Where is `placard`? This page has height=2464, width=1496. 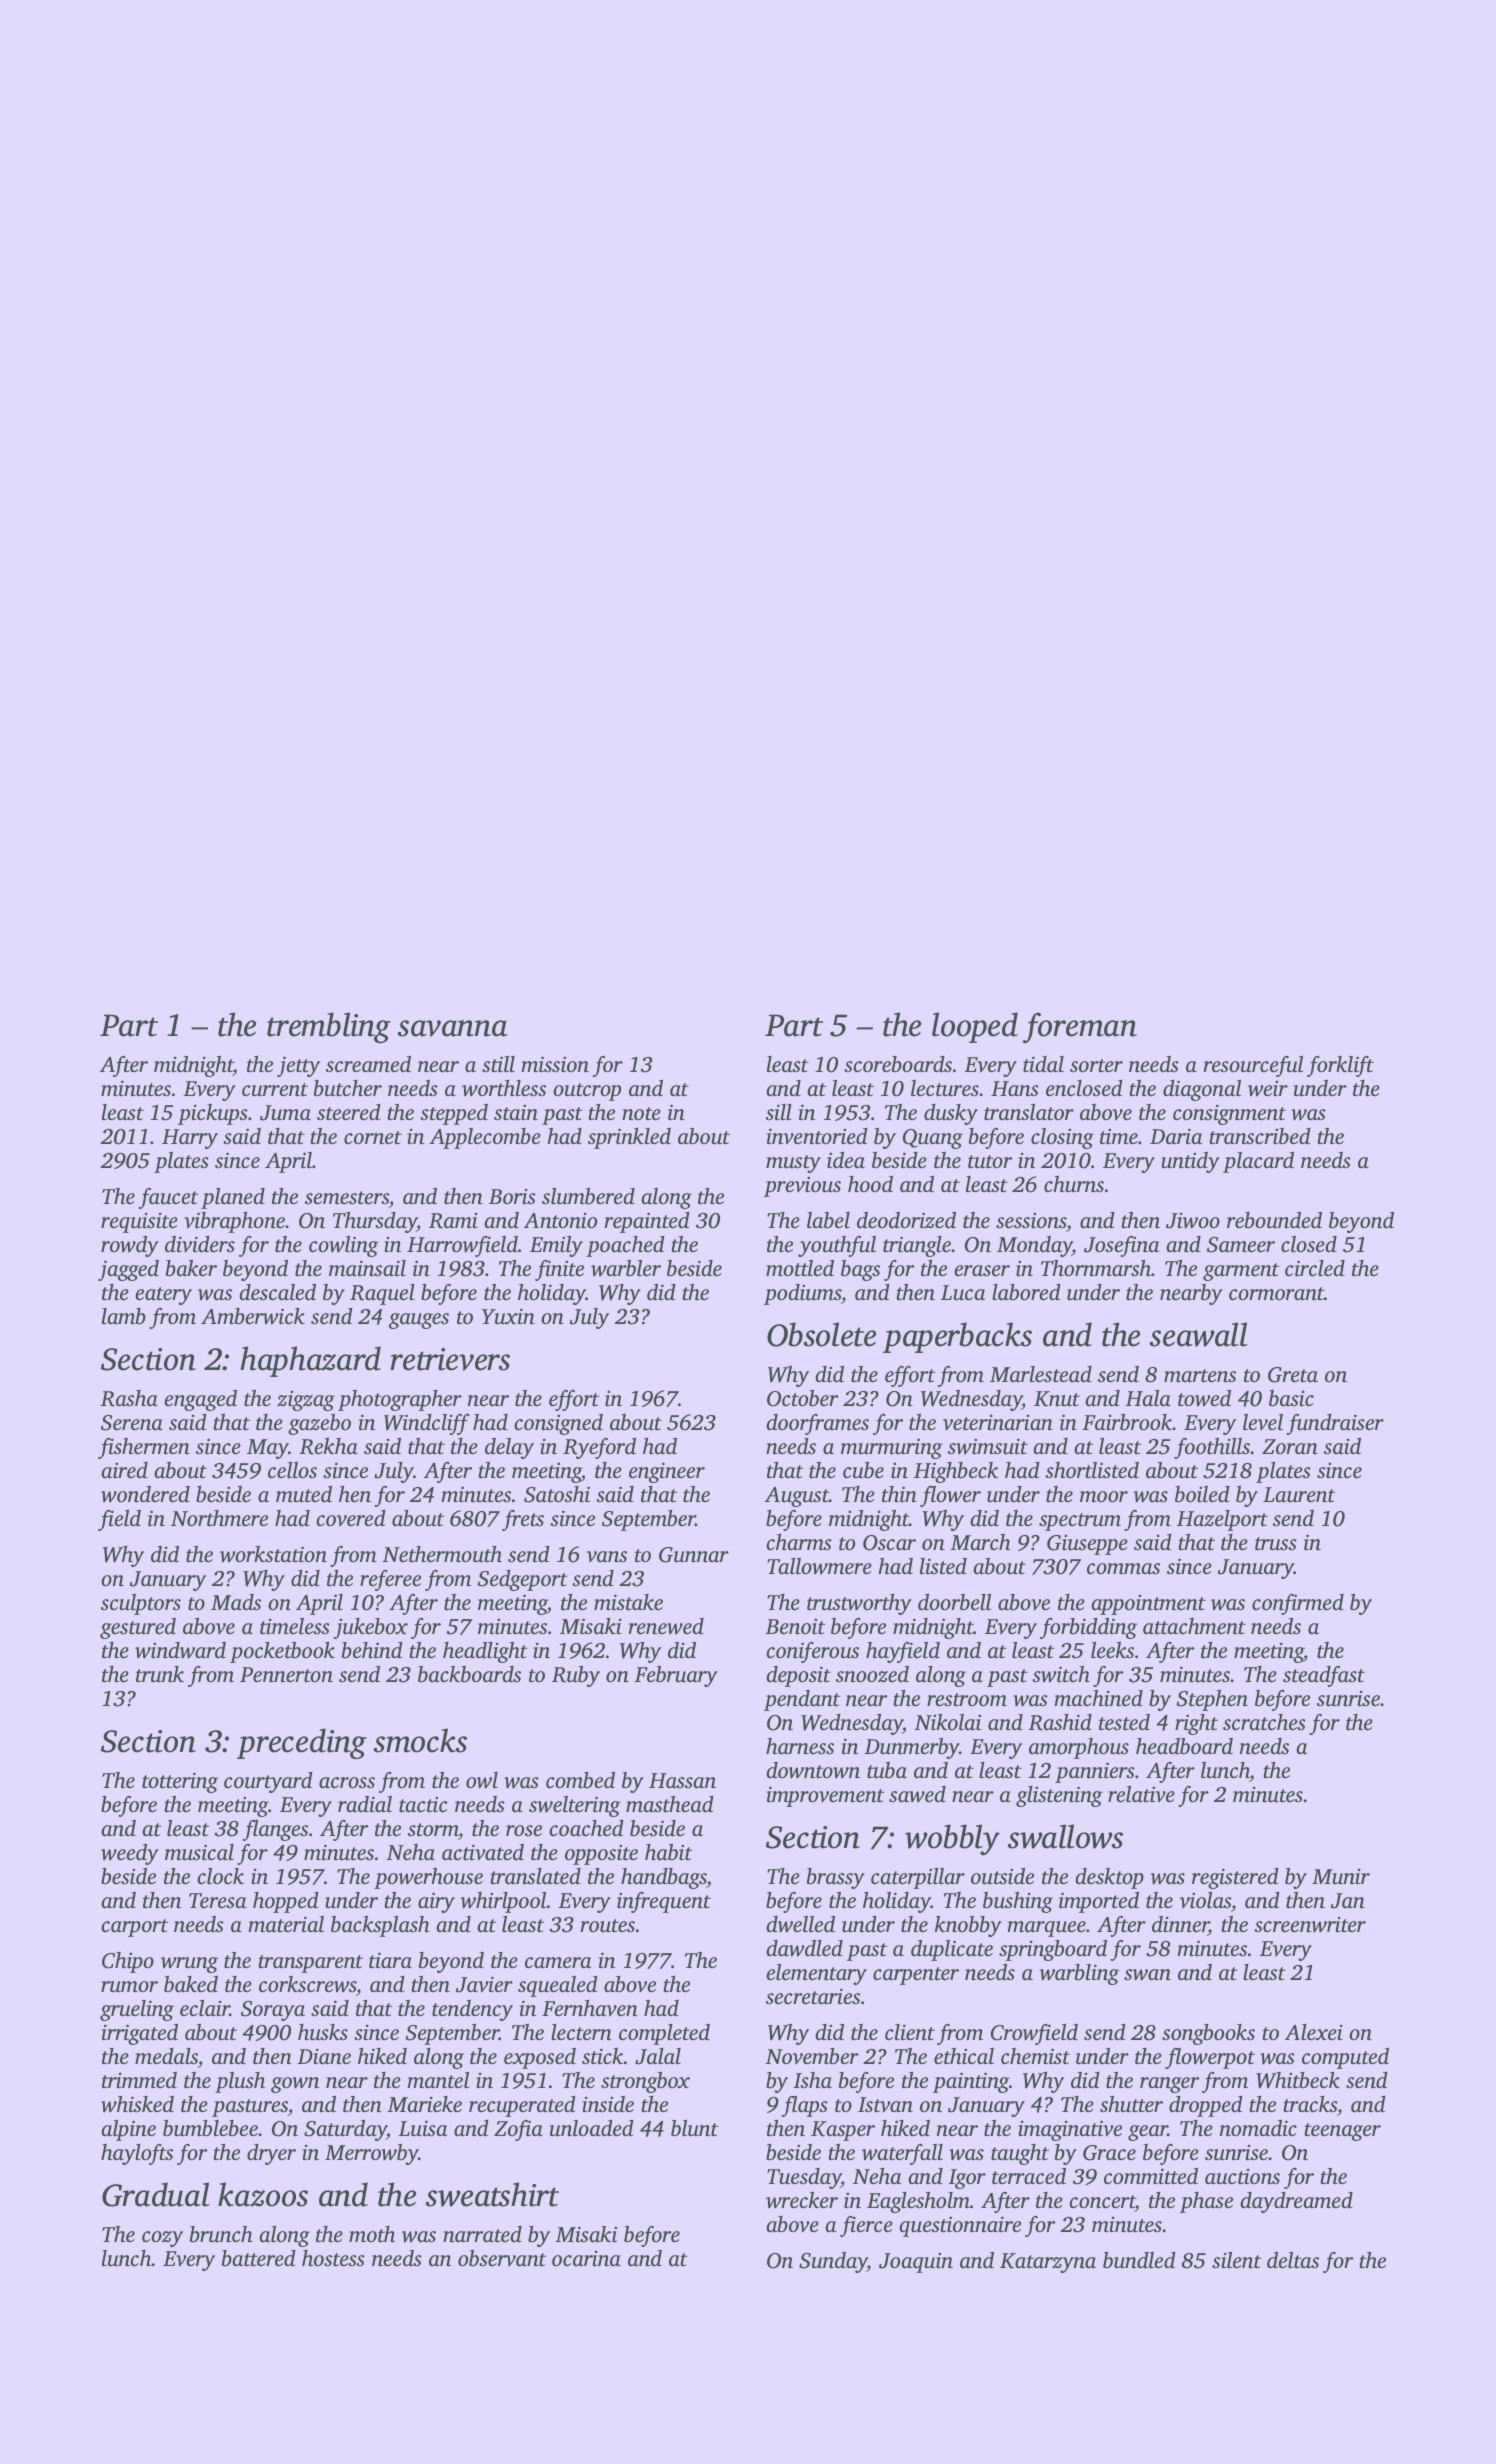 placard is located at coordinates (1258, 1162).
